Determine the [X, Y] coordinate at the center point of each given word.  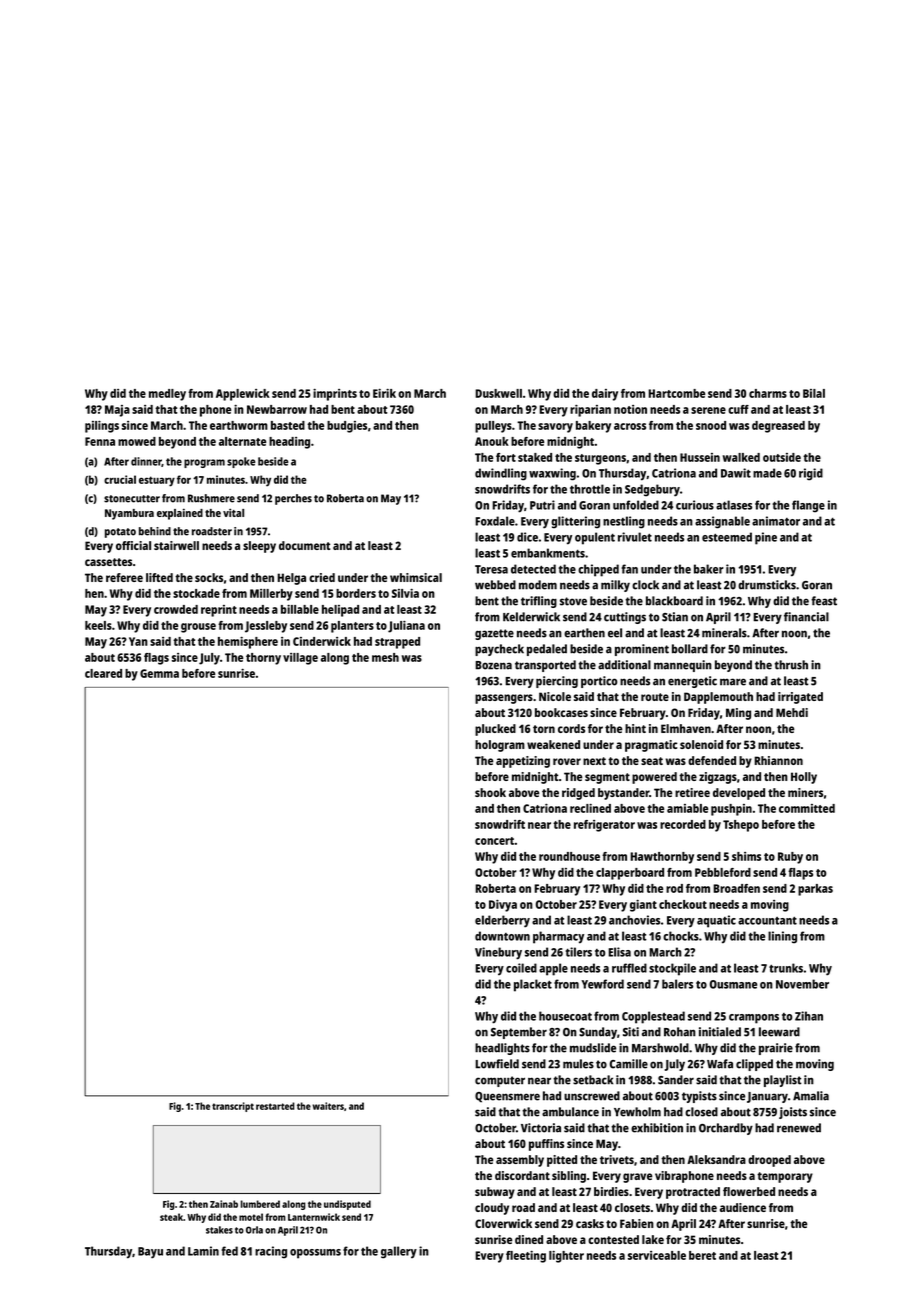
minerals [724, 633]
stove [573, 601]
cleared [103, 673]
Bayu [150, 1253]
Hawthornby [662, 858]
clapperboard [630, 874]
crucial [120, 479]
